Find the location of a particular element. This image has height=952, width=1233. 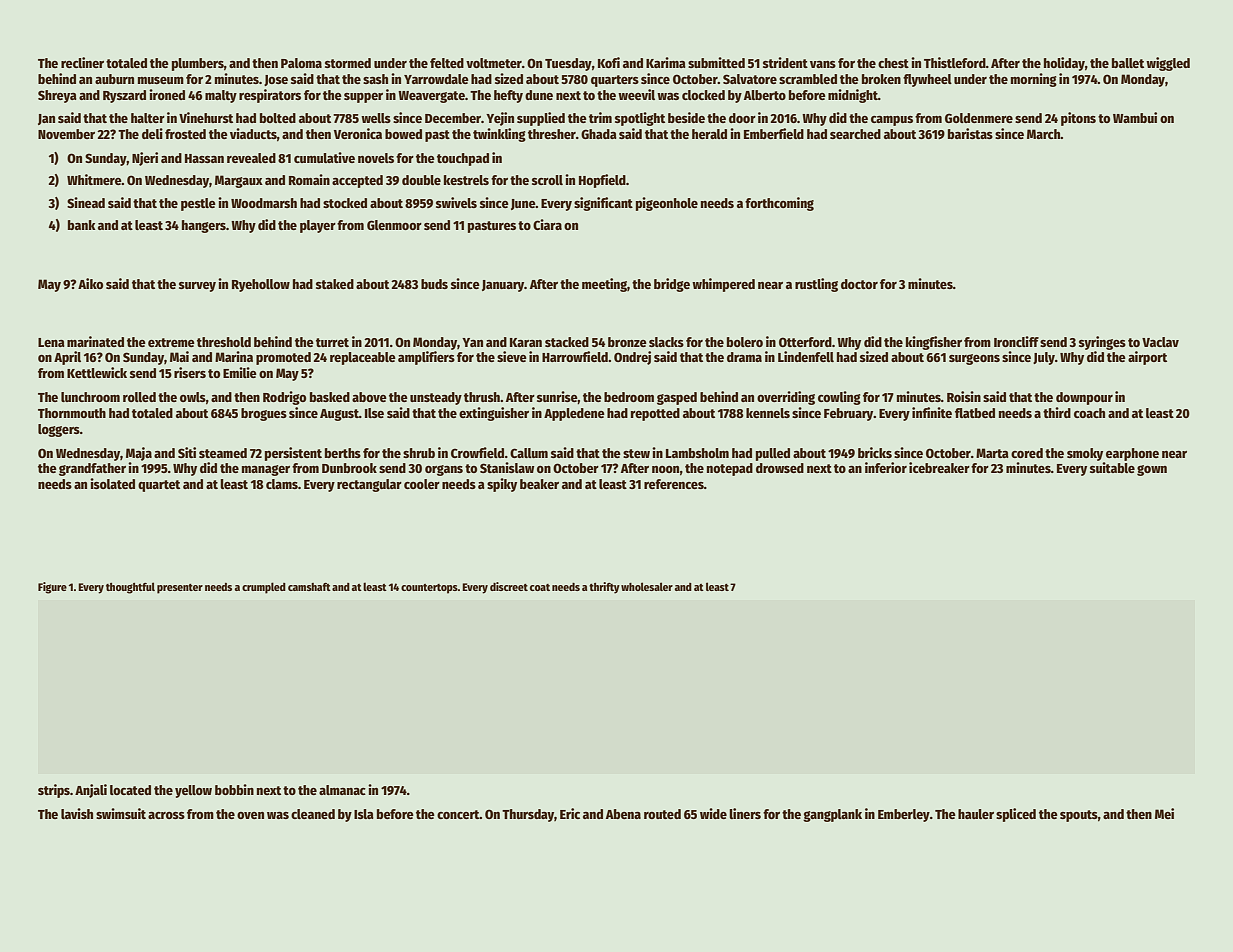

baristas is located at coordinates (970, 133).
